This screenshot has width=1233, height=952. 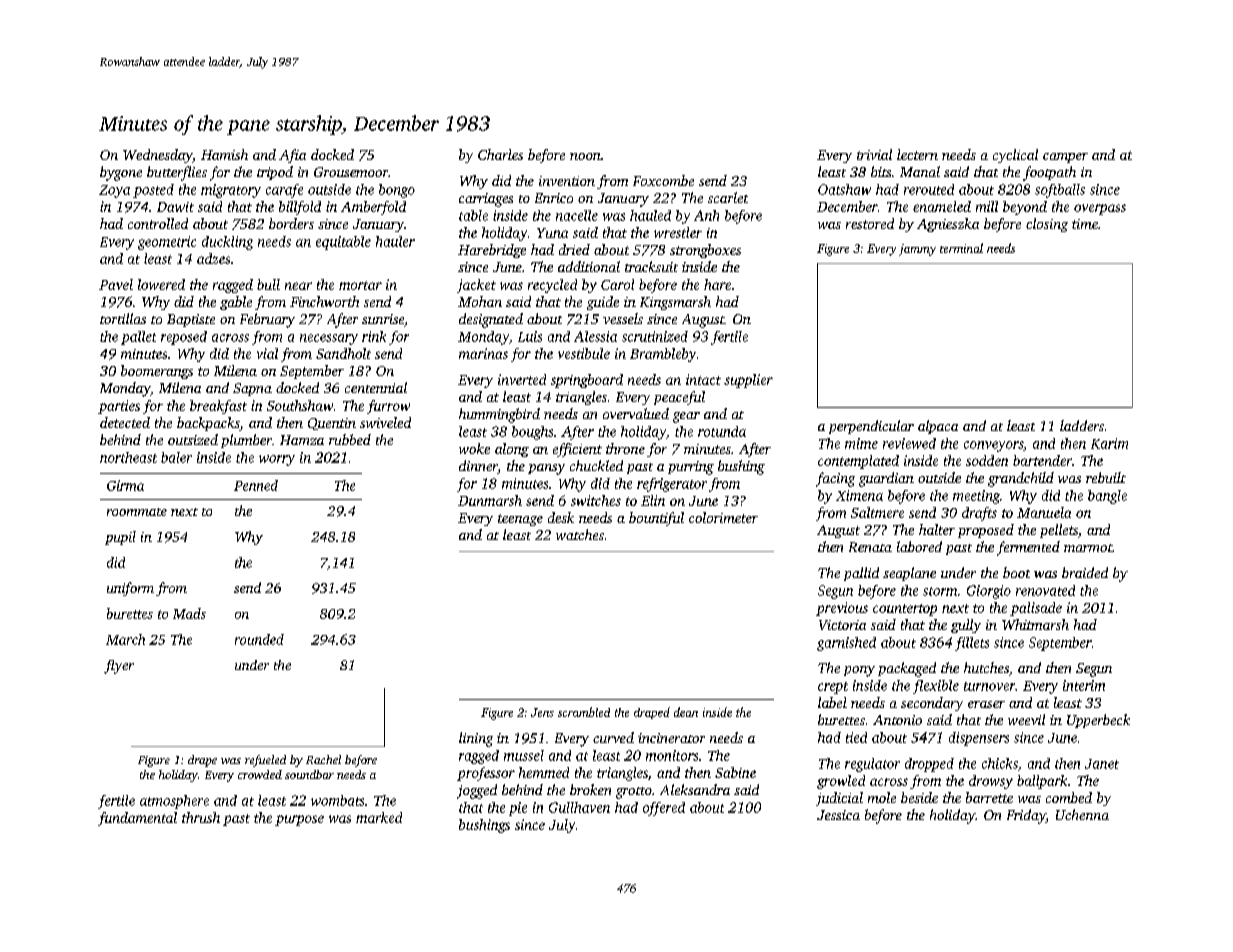 I want to click on Karim, so click(x=1109, y=443).
